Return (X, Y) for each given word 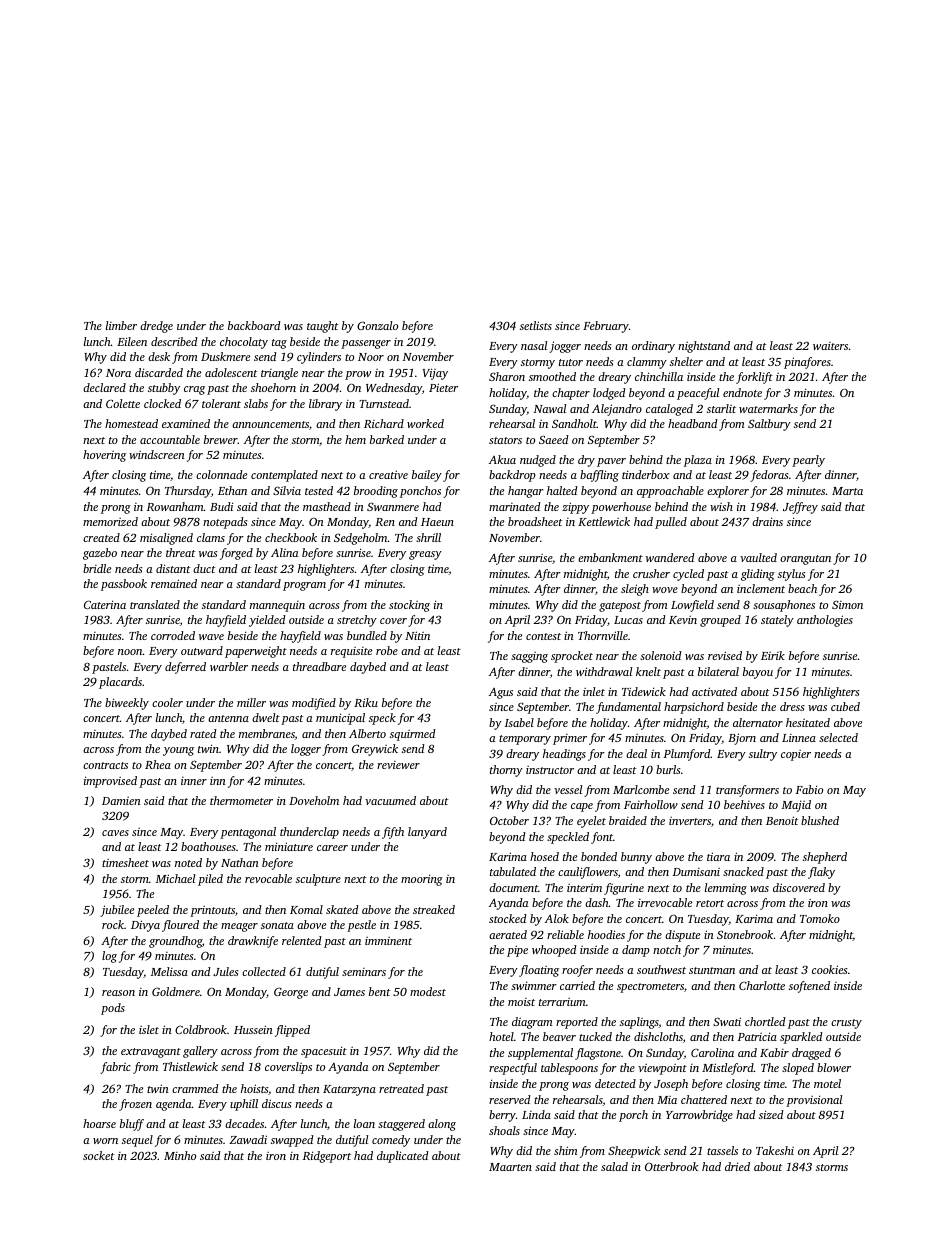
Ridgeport (327, 1157)
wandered (670, 557)
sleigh (635, 590)
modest (428, 991)
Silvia (287, 490)
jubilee (117, 911)
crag (194, 390)
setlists (536, 325)
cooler (167, 702)
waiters (830, 346)
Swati (727, 1021)
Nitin (417, 635)
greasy (425, 555)
